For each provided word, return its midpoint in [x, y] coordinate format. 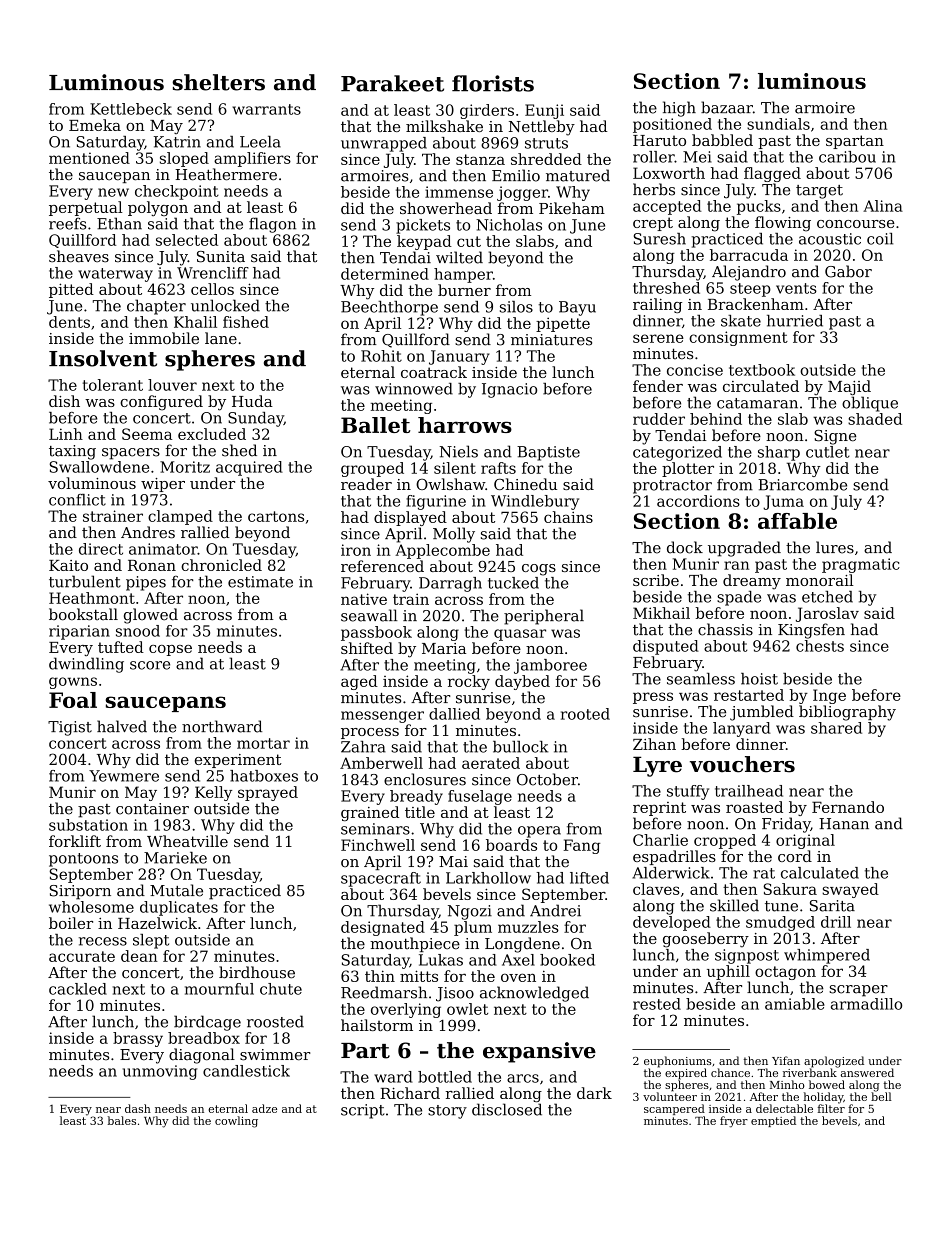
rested [657, 1004]
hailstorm [377, 1025]
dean [139, 956]
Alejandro [749, 273]
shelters [218, 82]
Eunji [544, 111]
